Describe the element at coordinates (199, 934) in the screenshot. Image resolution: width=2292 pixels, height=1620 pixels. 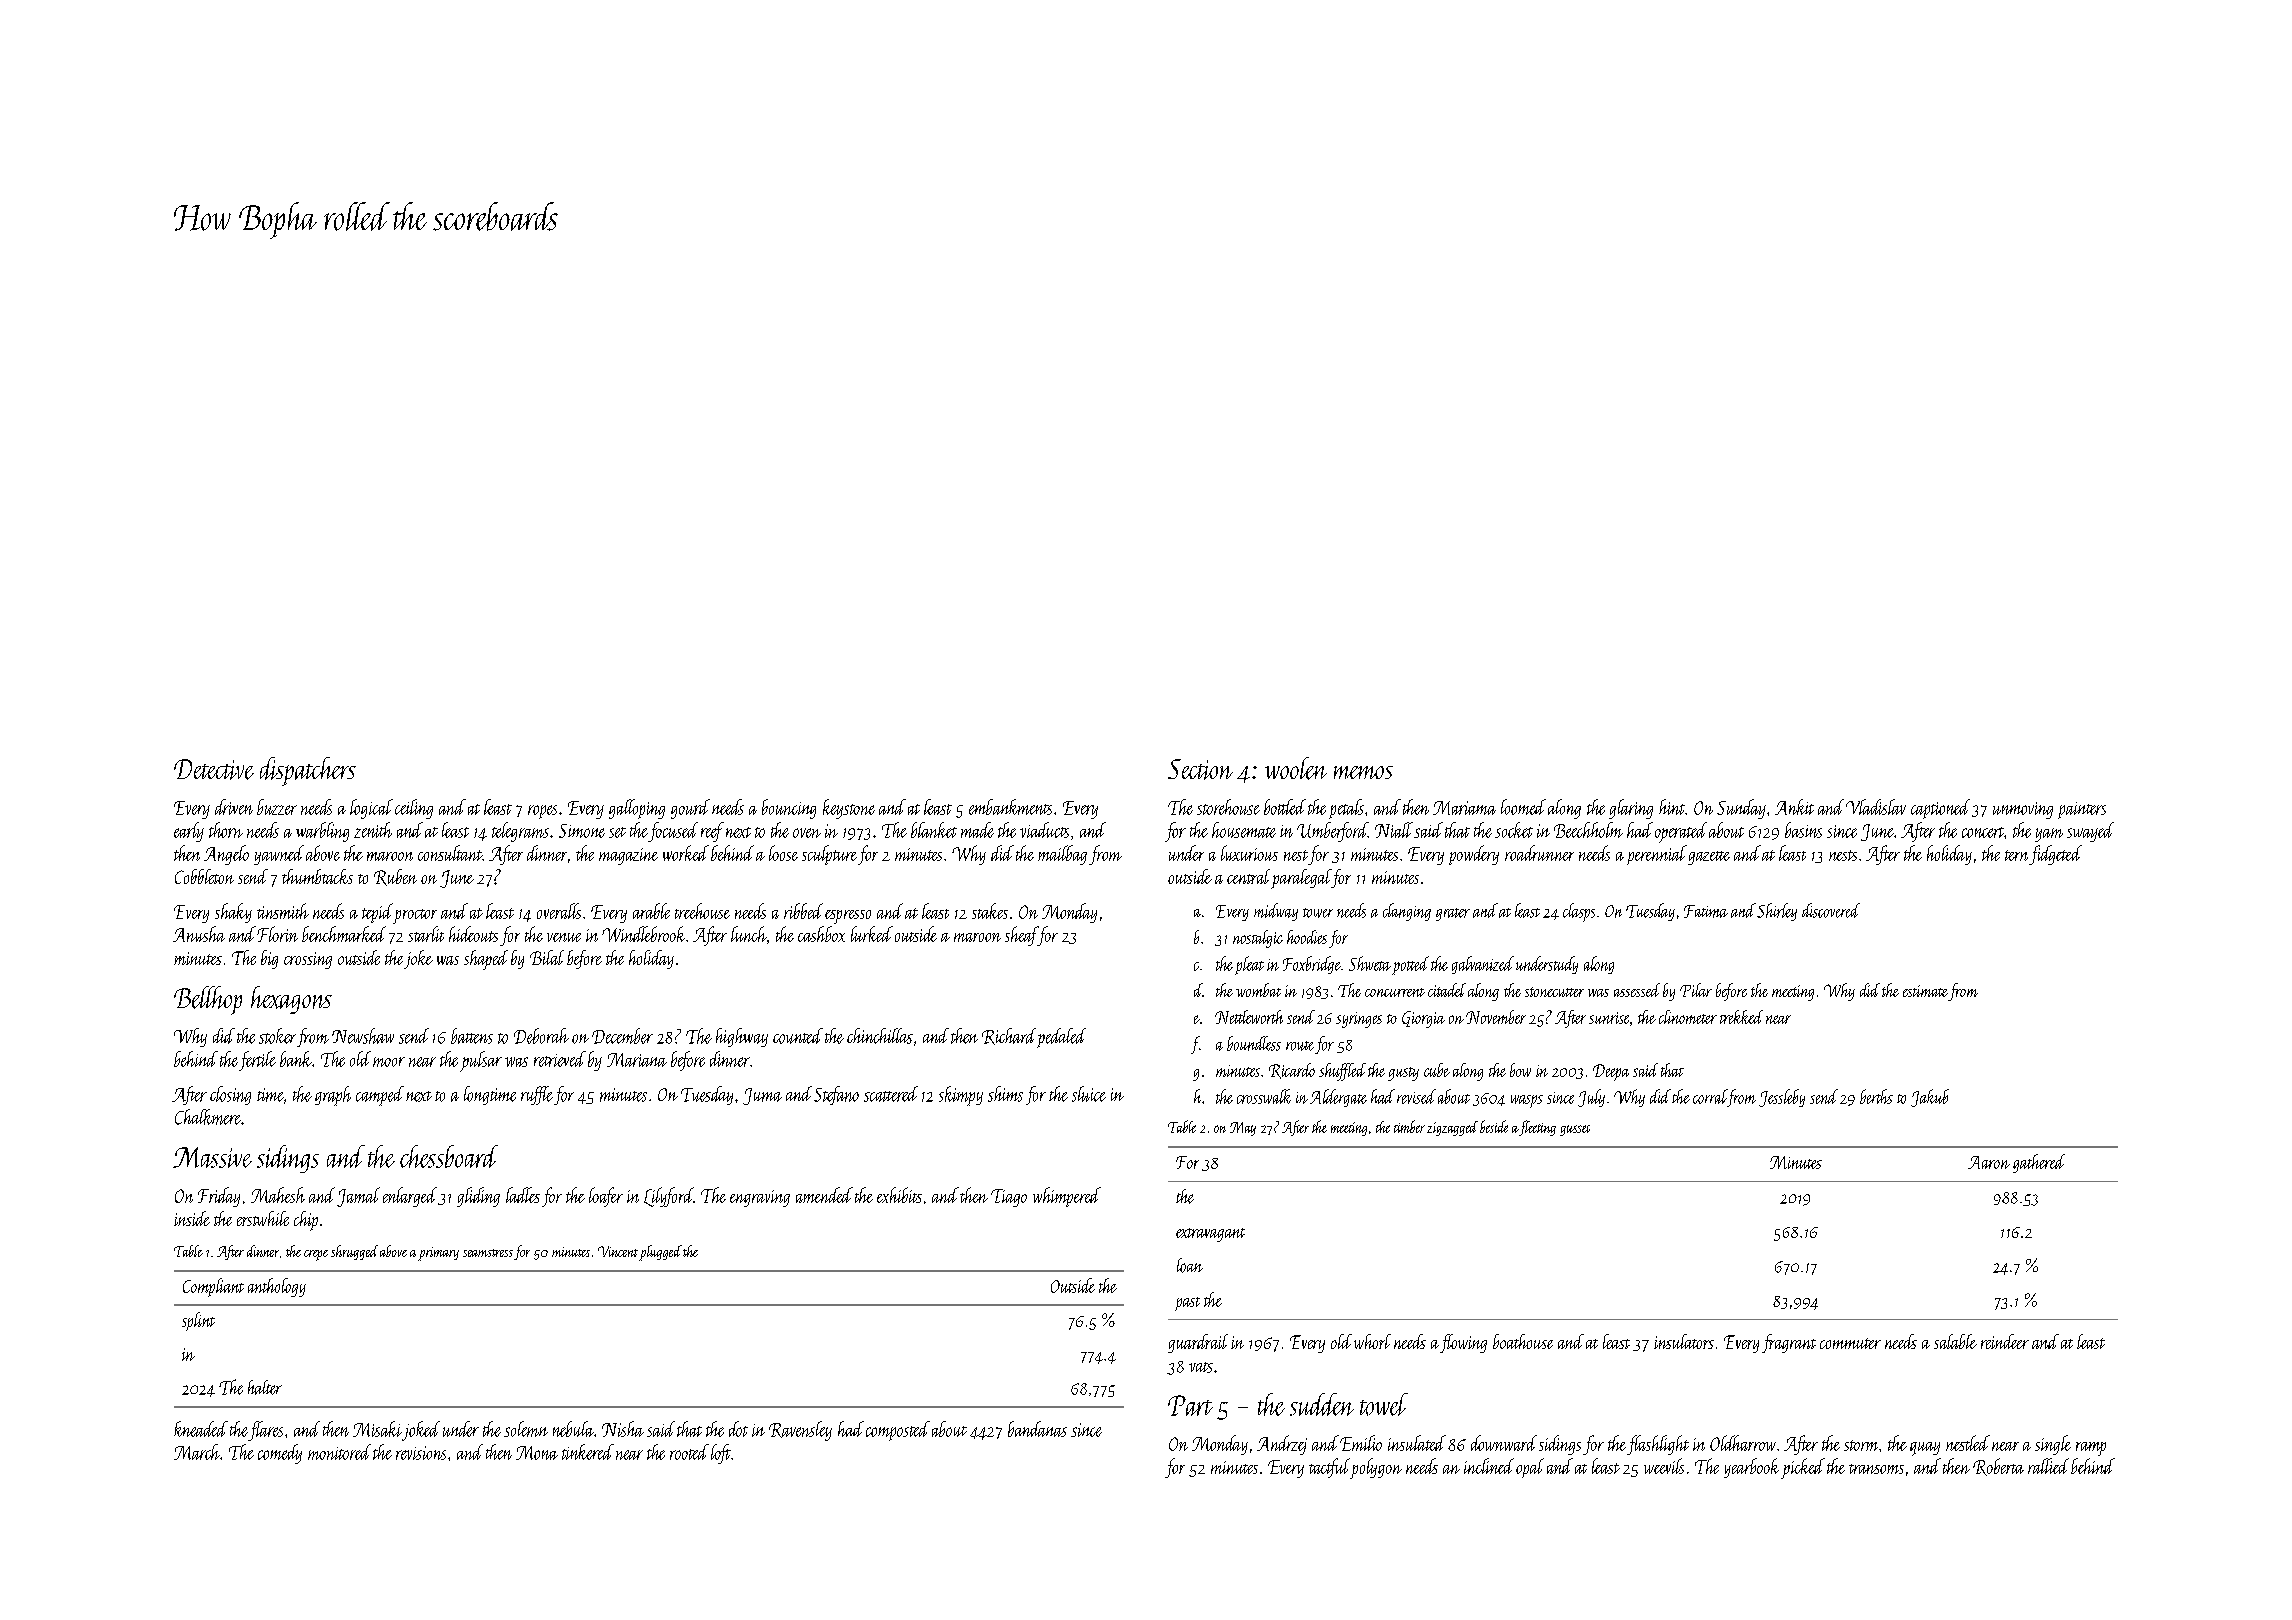
I see `Anusha` at that location.
